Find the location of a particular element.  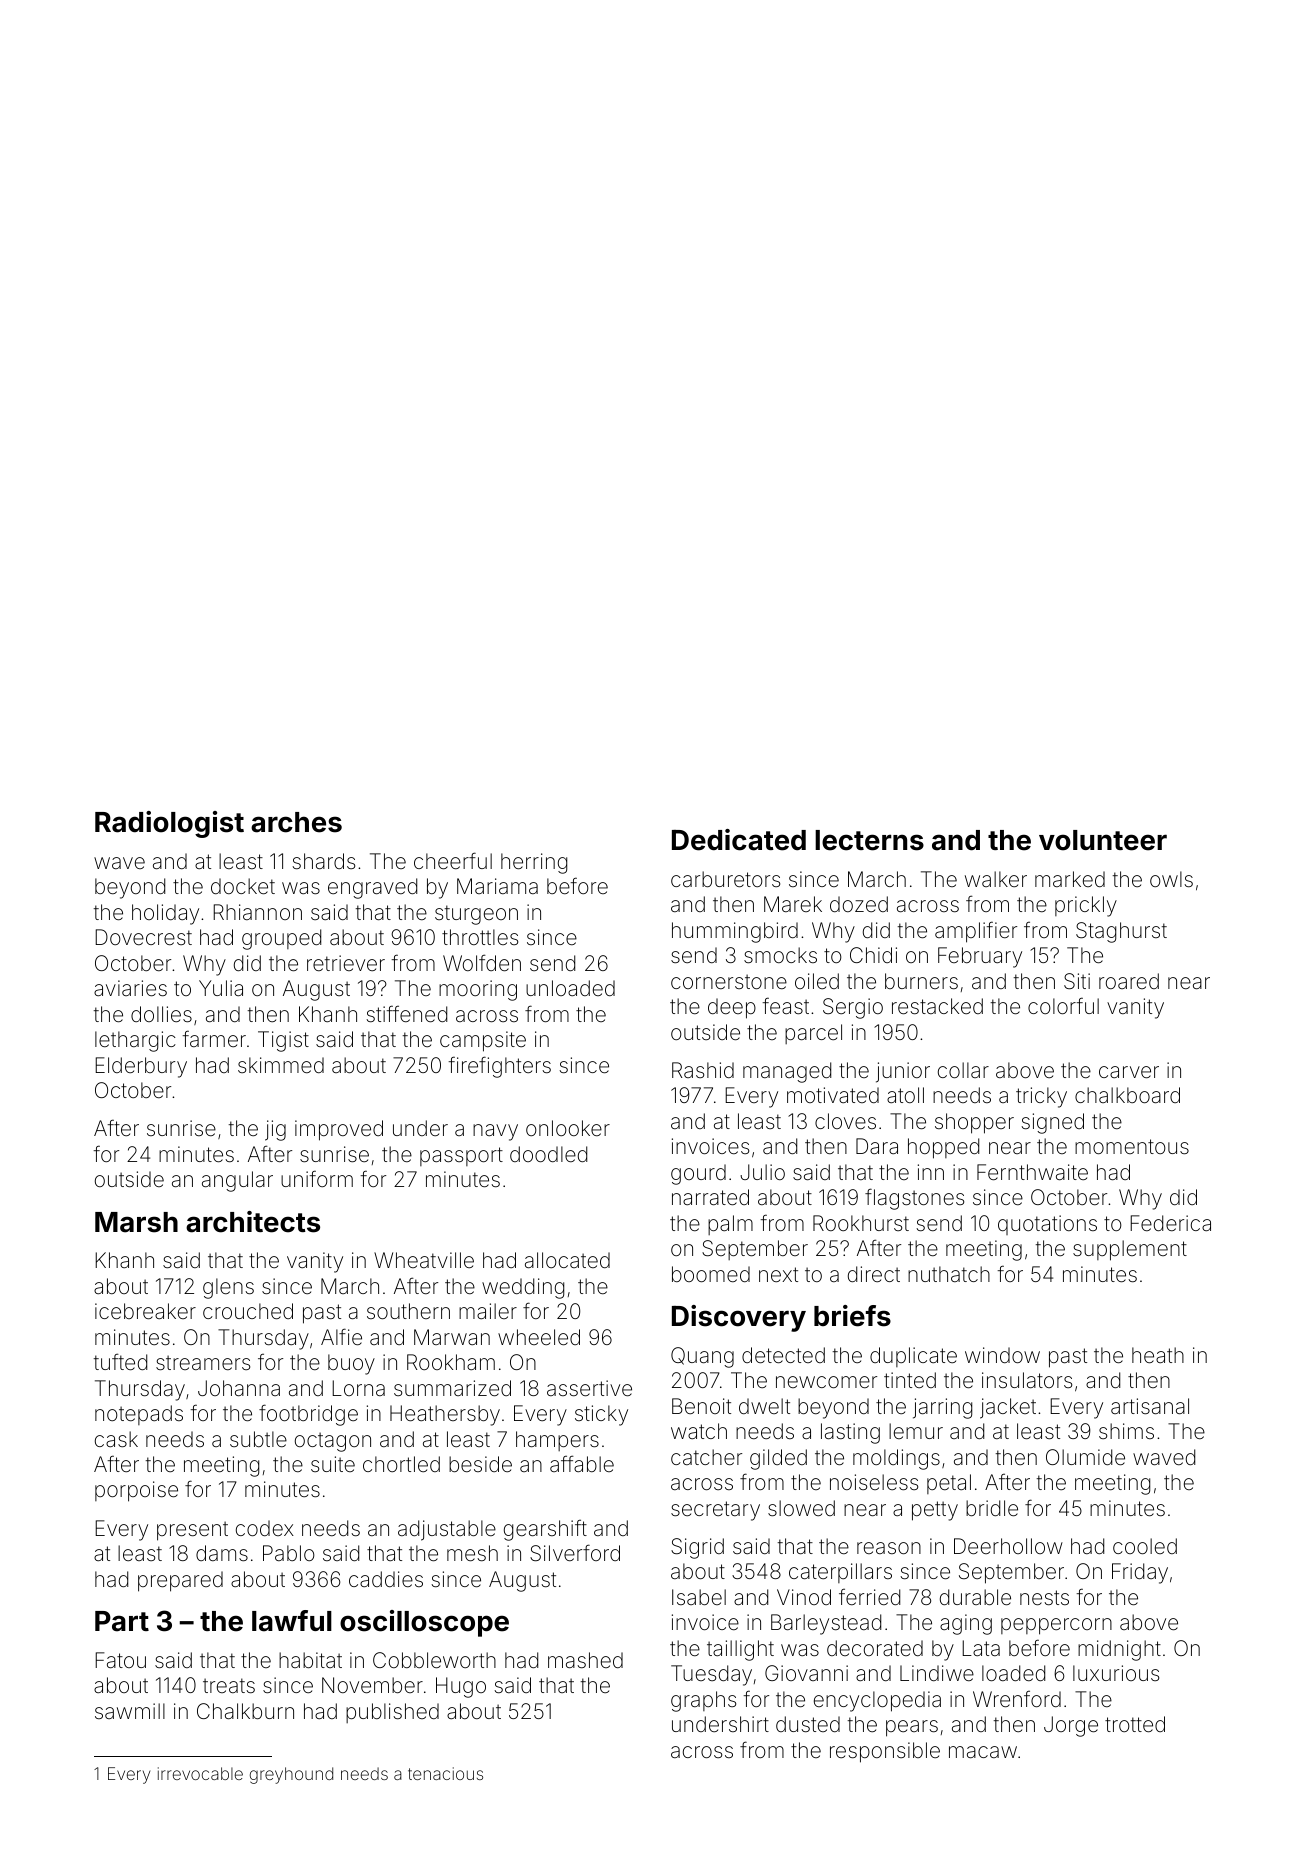

octagon is located at coordinates (333, 1442).
